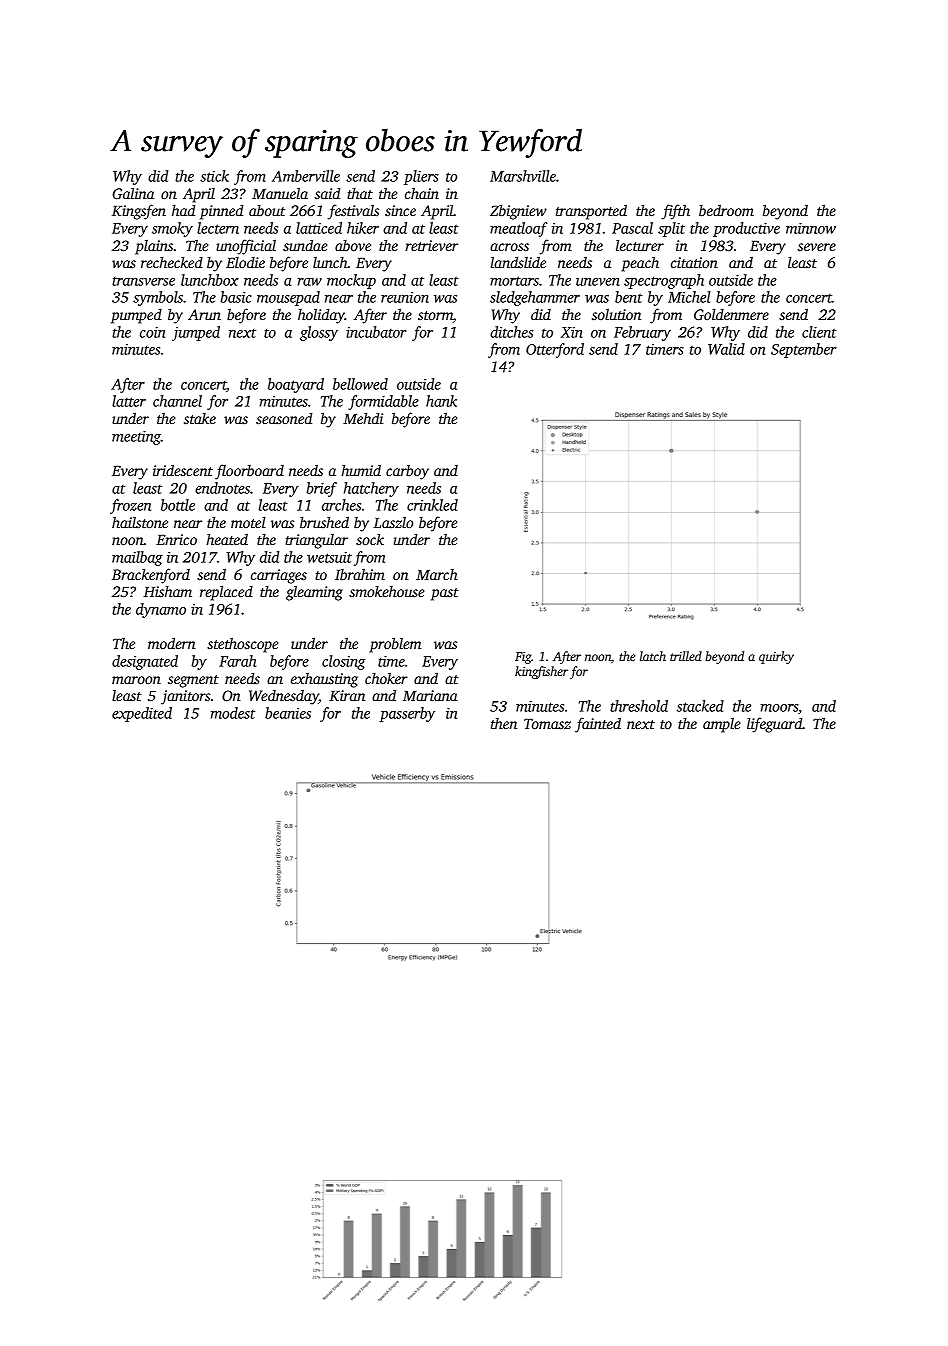 This screenshot has width=948, height=1346. I want to click on then, so click(504, 723).
